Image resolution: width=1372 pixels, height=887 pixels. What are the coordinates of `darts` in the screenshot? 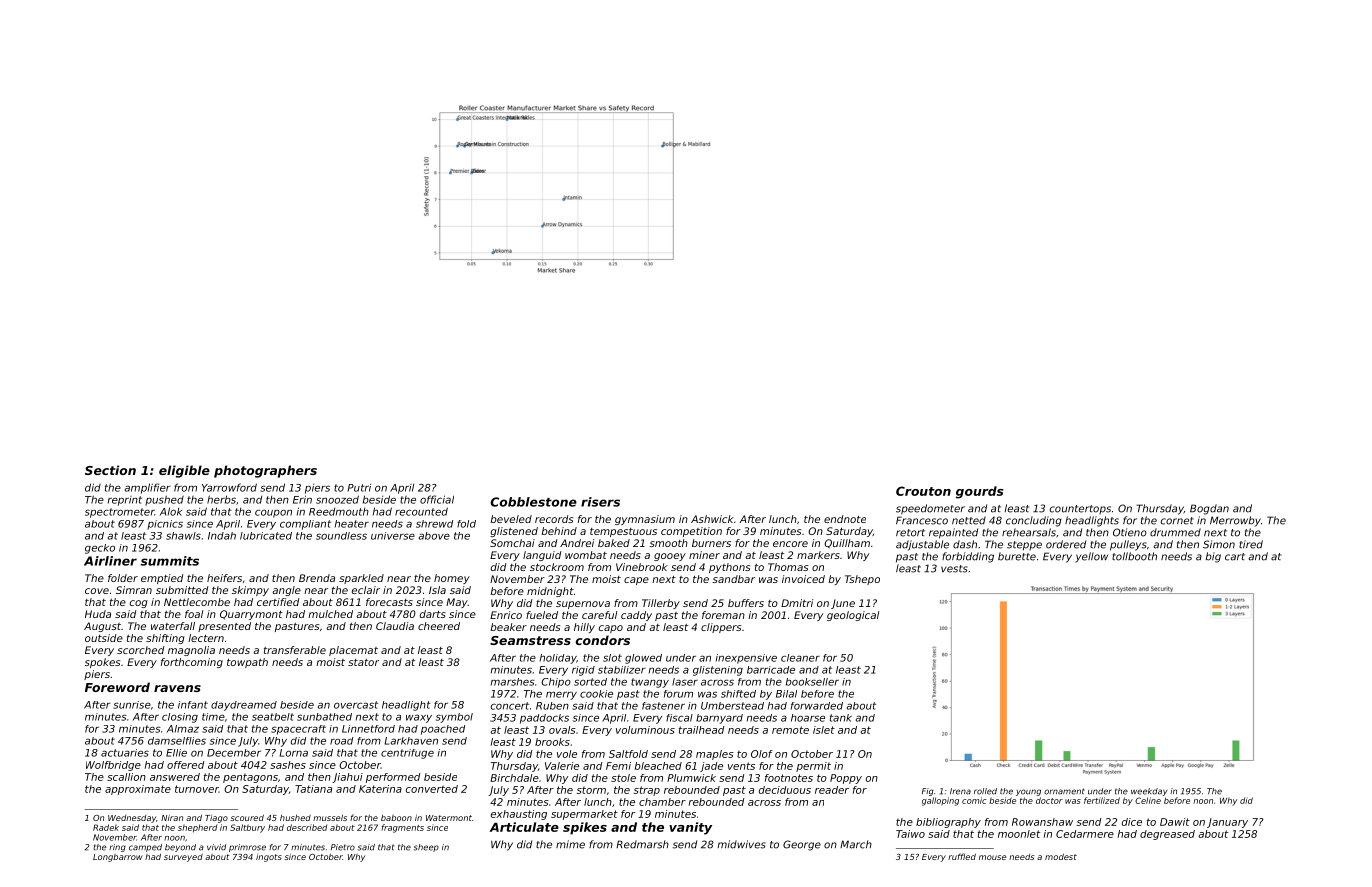 It's located at (433, 614).
